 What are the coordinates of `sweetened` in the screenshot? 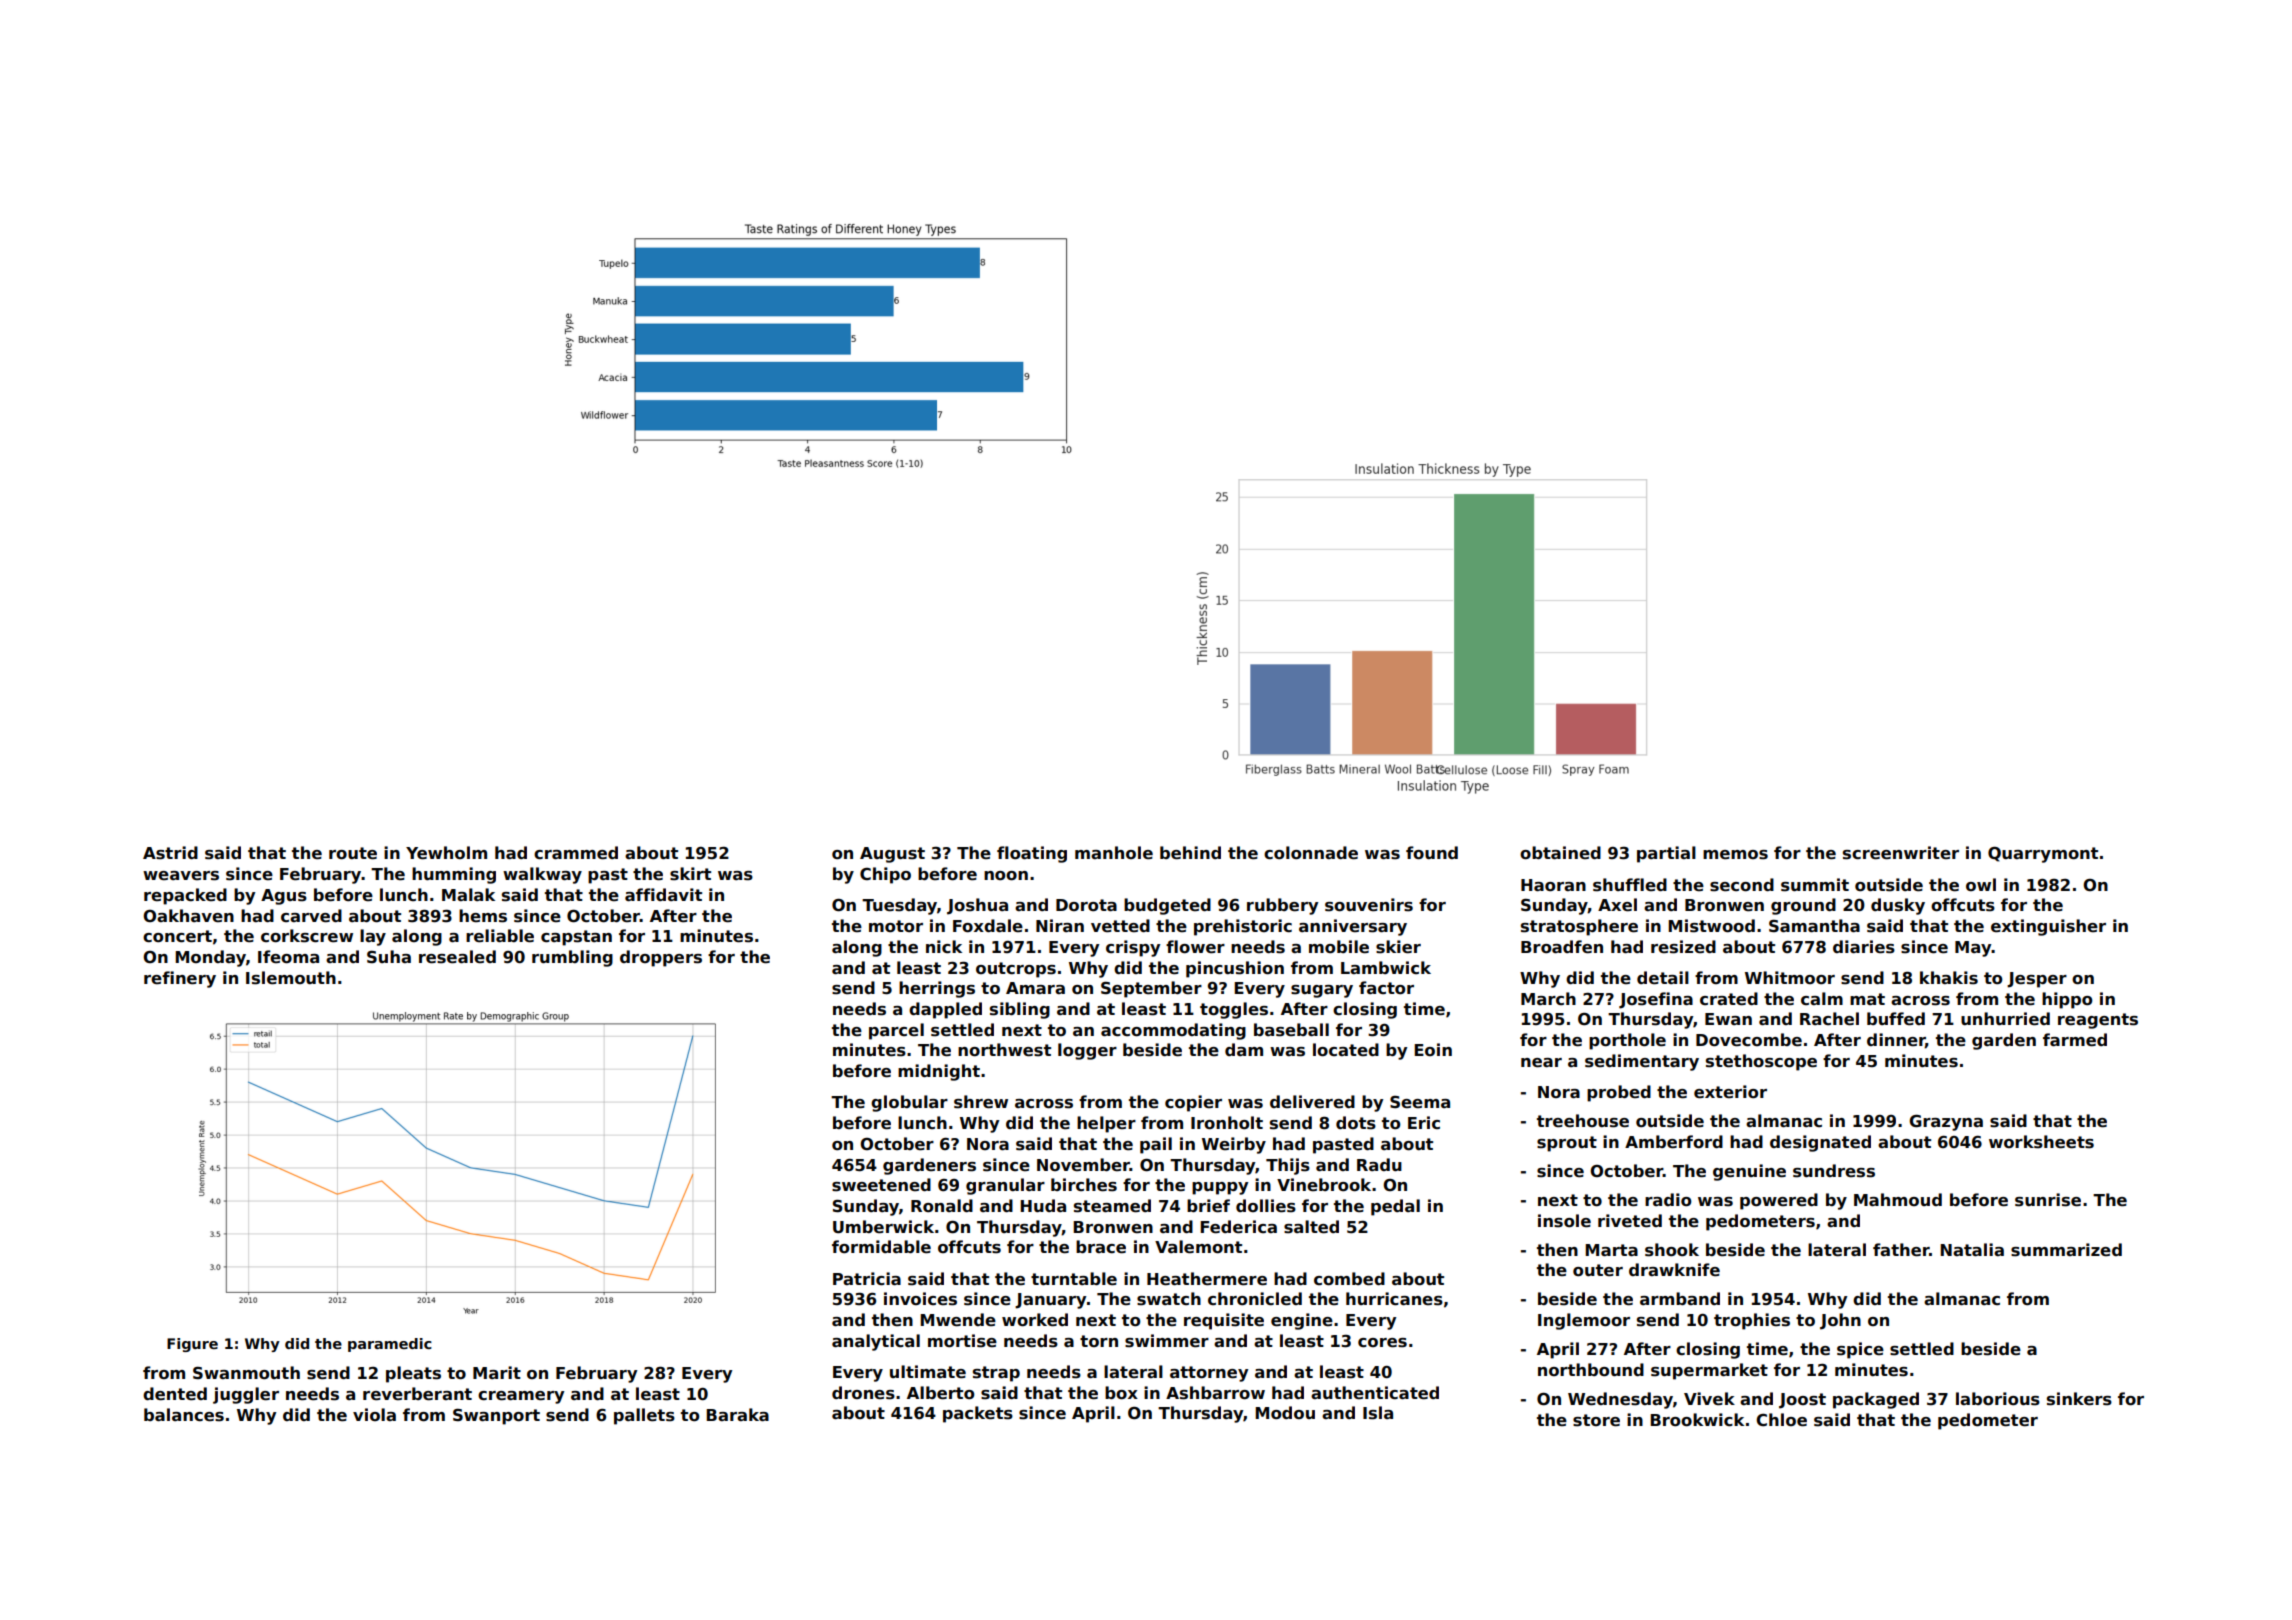 It's located at (881, 1185).
